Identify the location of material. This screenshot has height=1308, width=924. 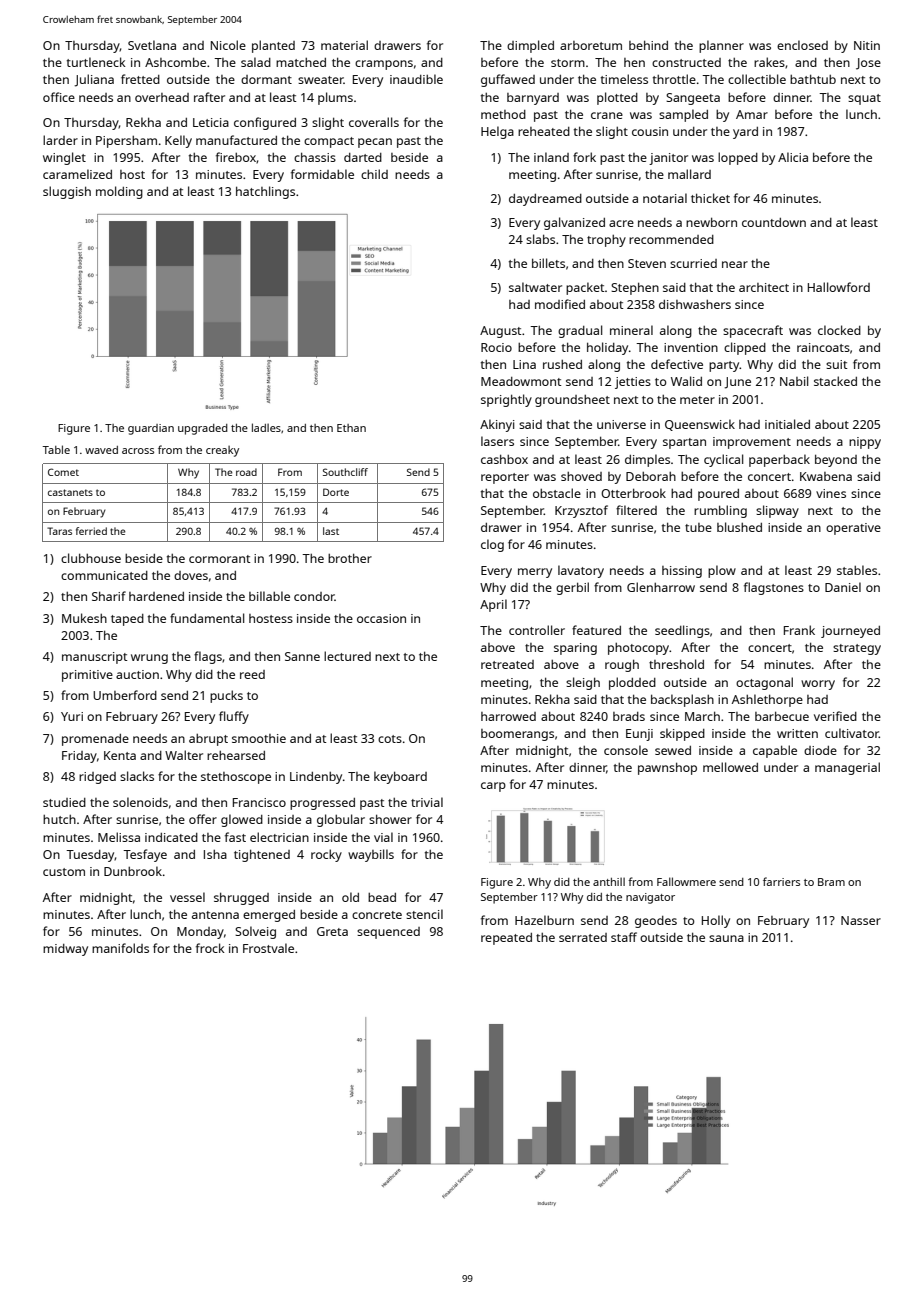
(344, 45).
